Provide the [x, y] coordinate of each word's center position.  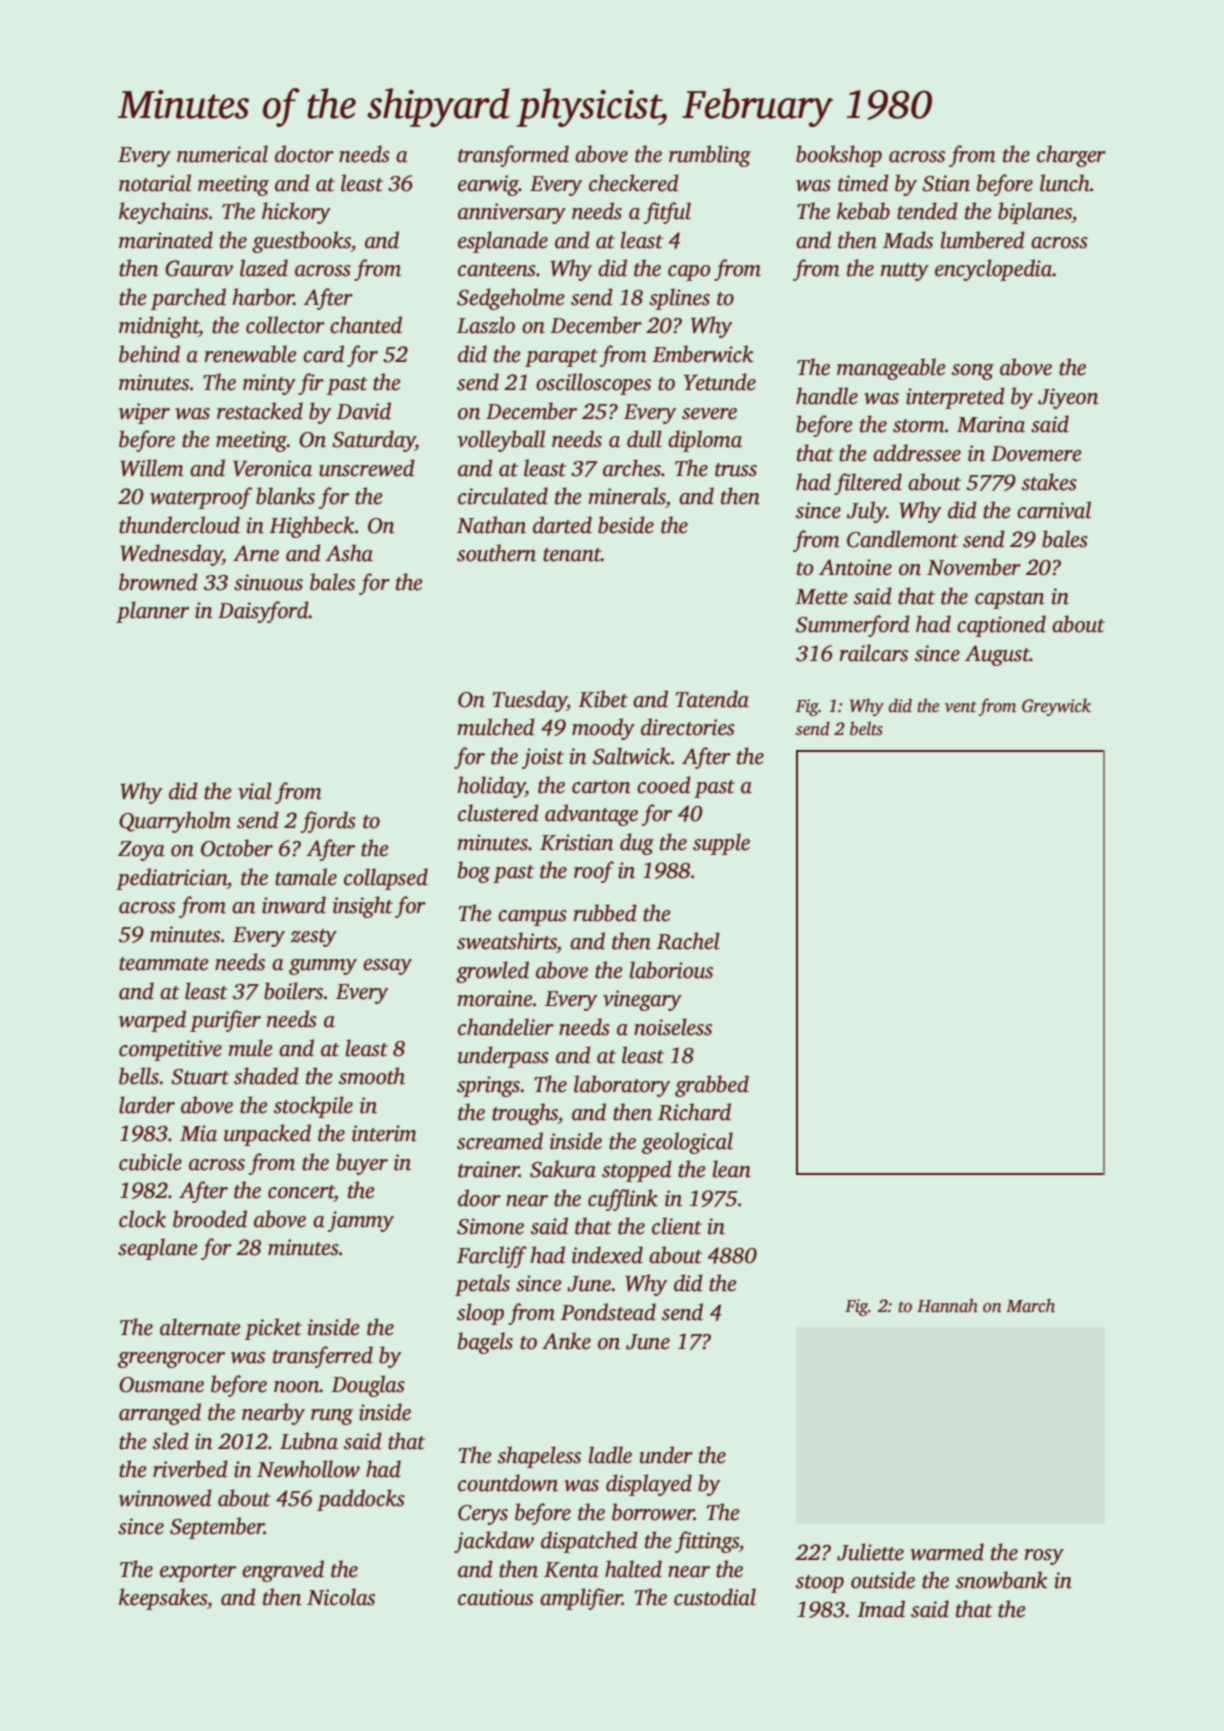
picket [273, 1329]
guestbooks [301, 242]
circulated [503, 496]
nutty [905, 272]
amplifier [581, 1599]
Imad [881, 1609]
